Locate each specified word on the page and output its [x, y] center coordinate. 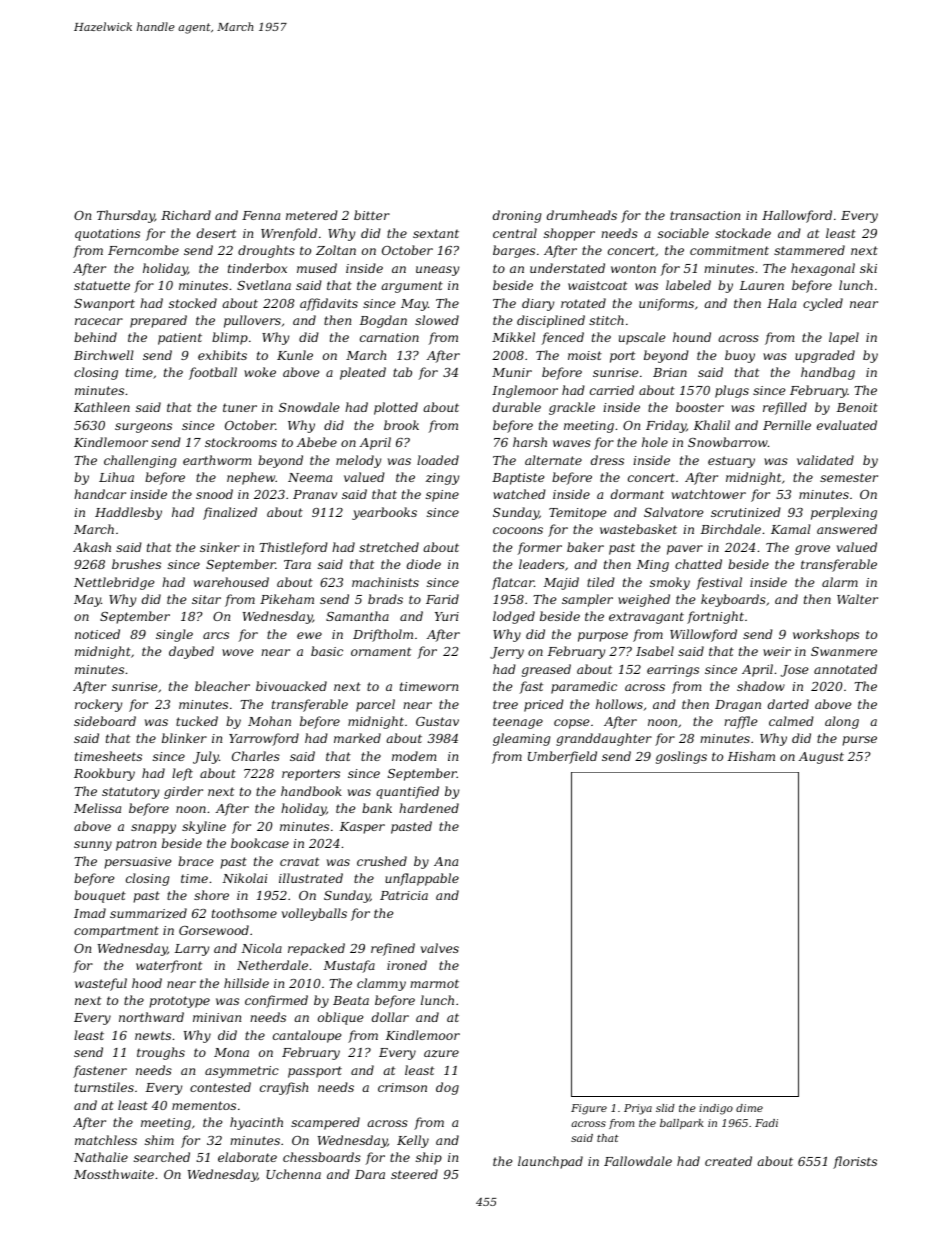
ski [868, 268]
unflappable [422, 879]
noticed [97, 634]
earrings [673, 671]
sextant [436, 233]
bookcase [260, 843]
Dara [370, 1174]
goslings [681, 757]
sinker [220, 547]
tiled [601, 582]
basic [327, 651]
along [842, 722]
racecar [99, 321]
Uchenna [293, 1174]
